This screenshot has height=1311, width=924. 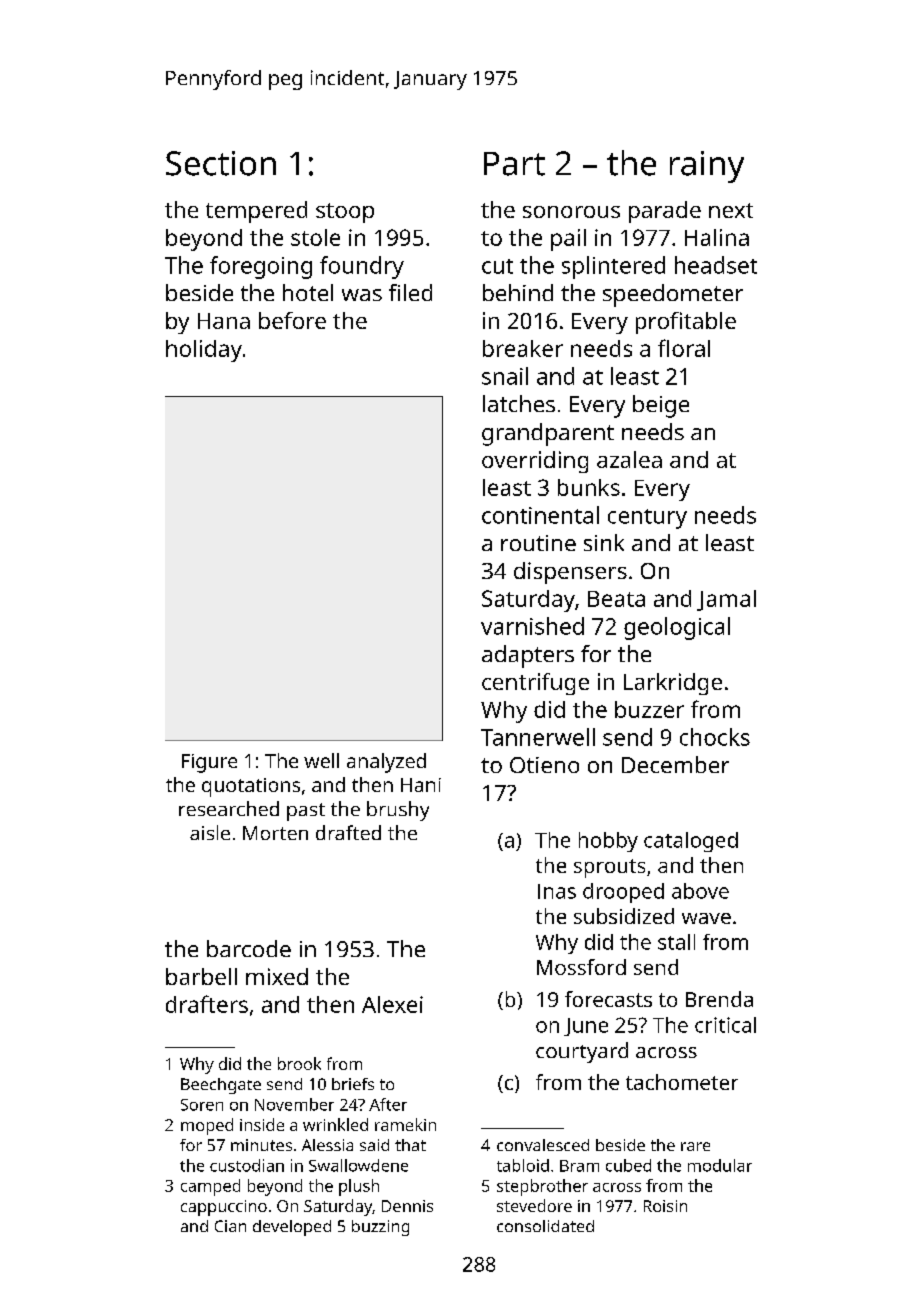 What do you see at coordinates (204, 351) in the screenshot?
I see `holiday` at bounding box center [204, 351].
